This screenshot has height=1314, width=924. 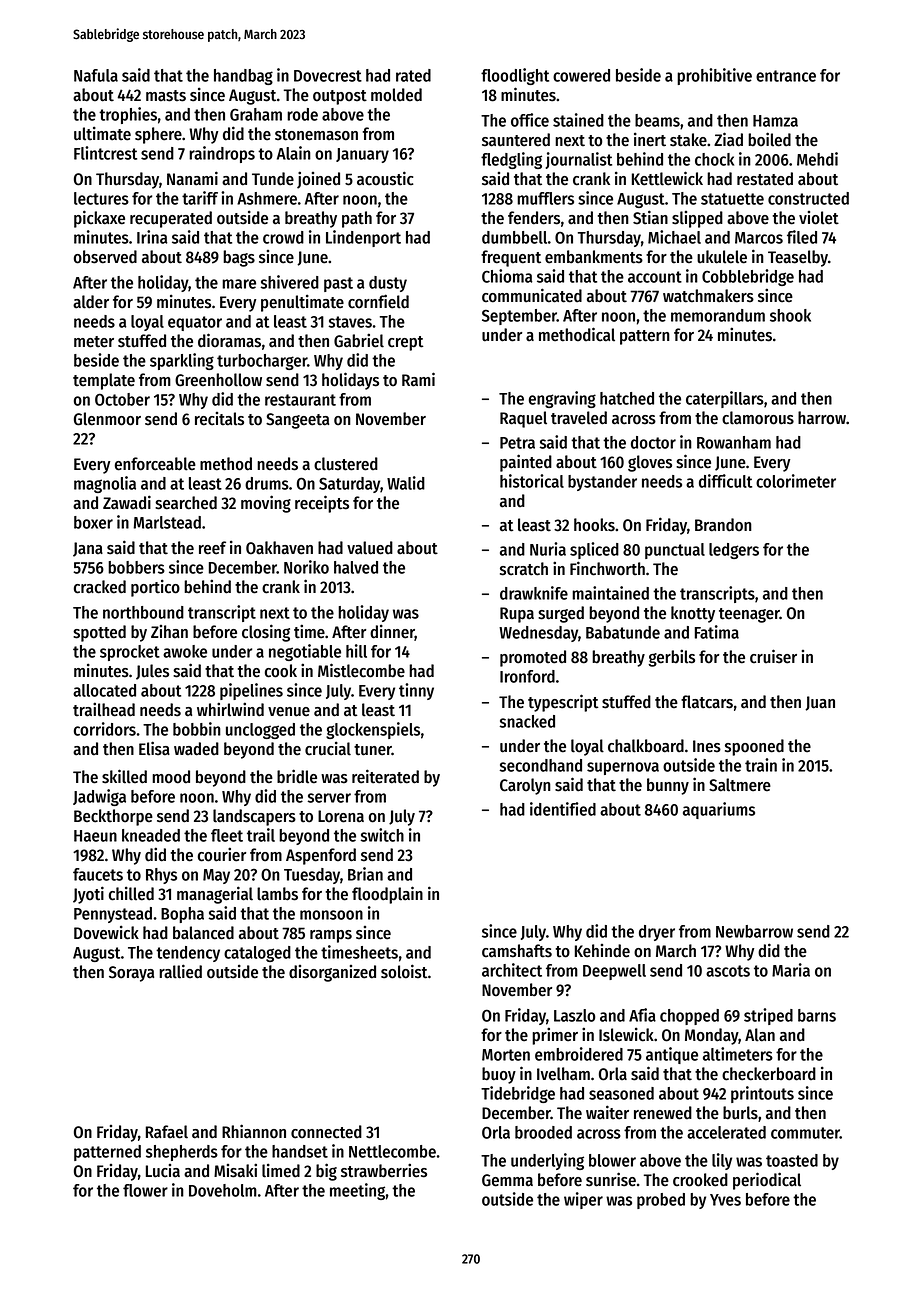 What do you see at coordinates (519, 317) in the screenshot?
I see `September` at bounding box center [519, 317].
